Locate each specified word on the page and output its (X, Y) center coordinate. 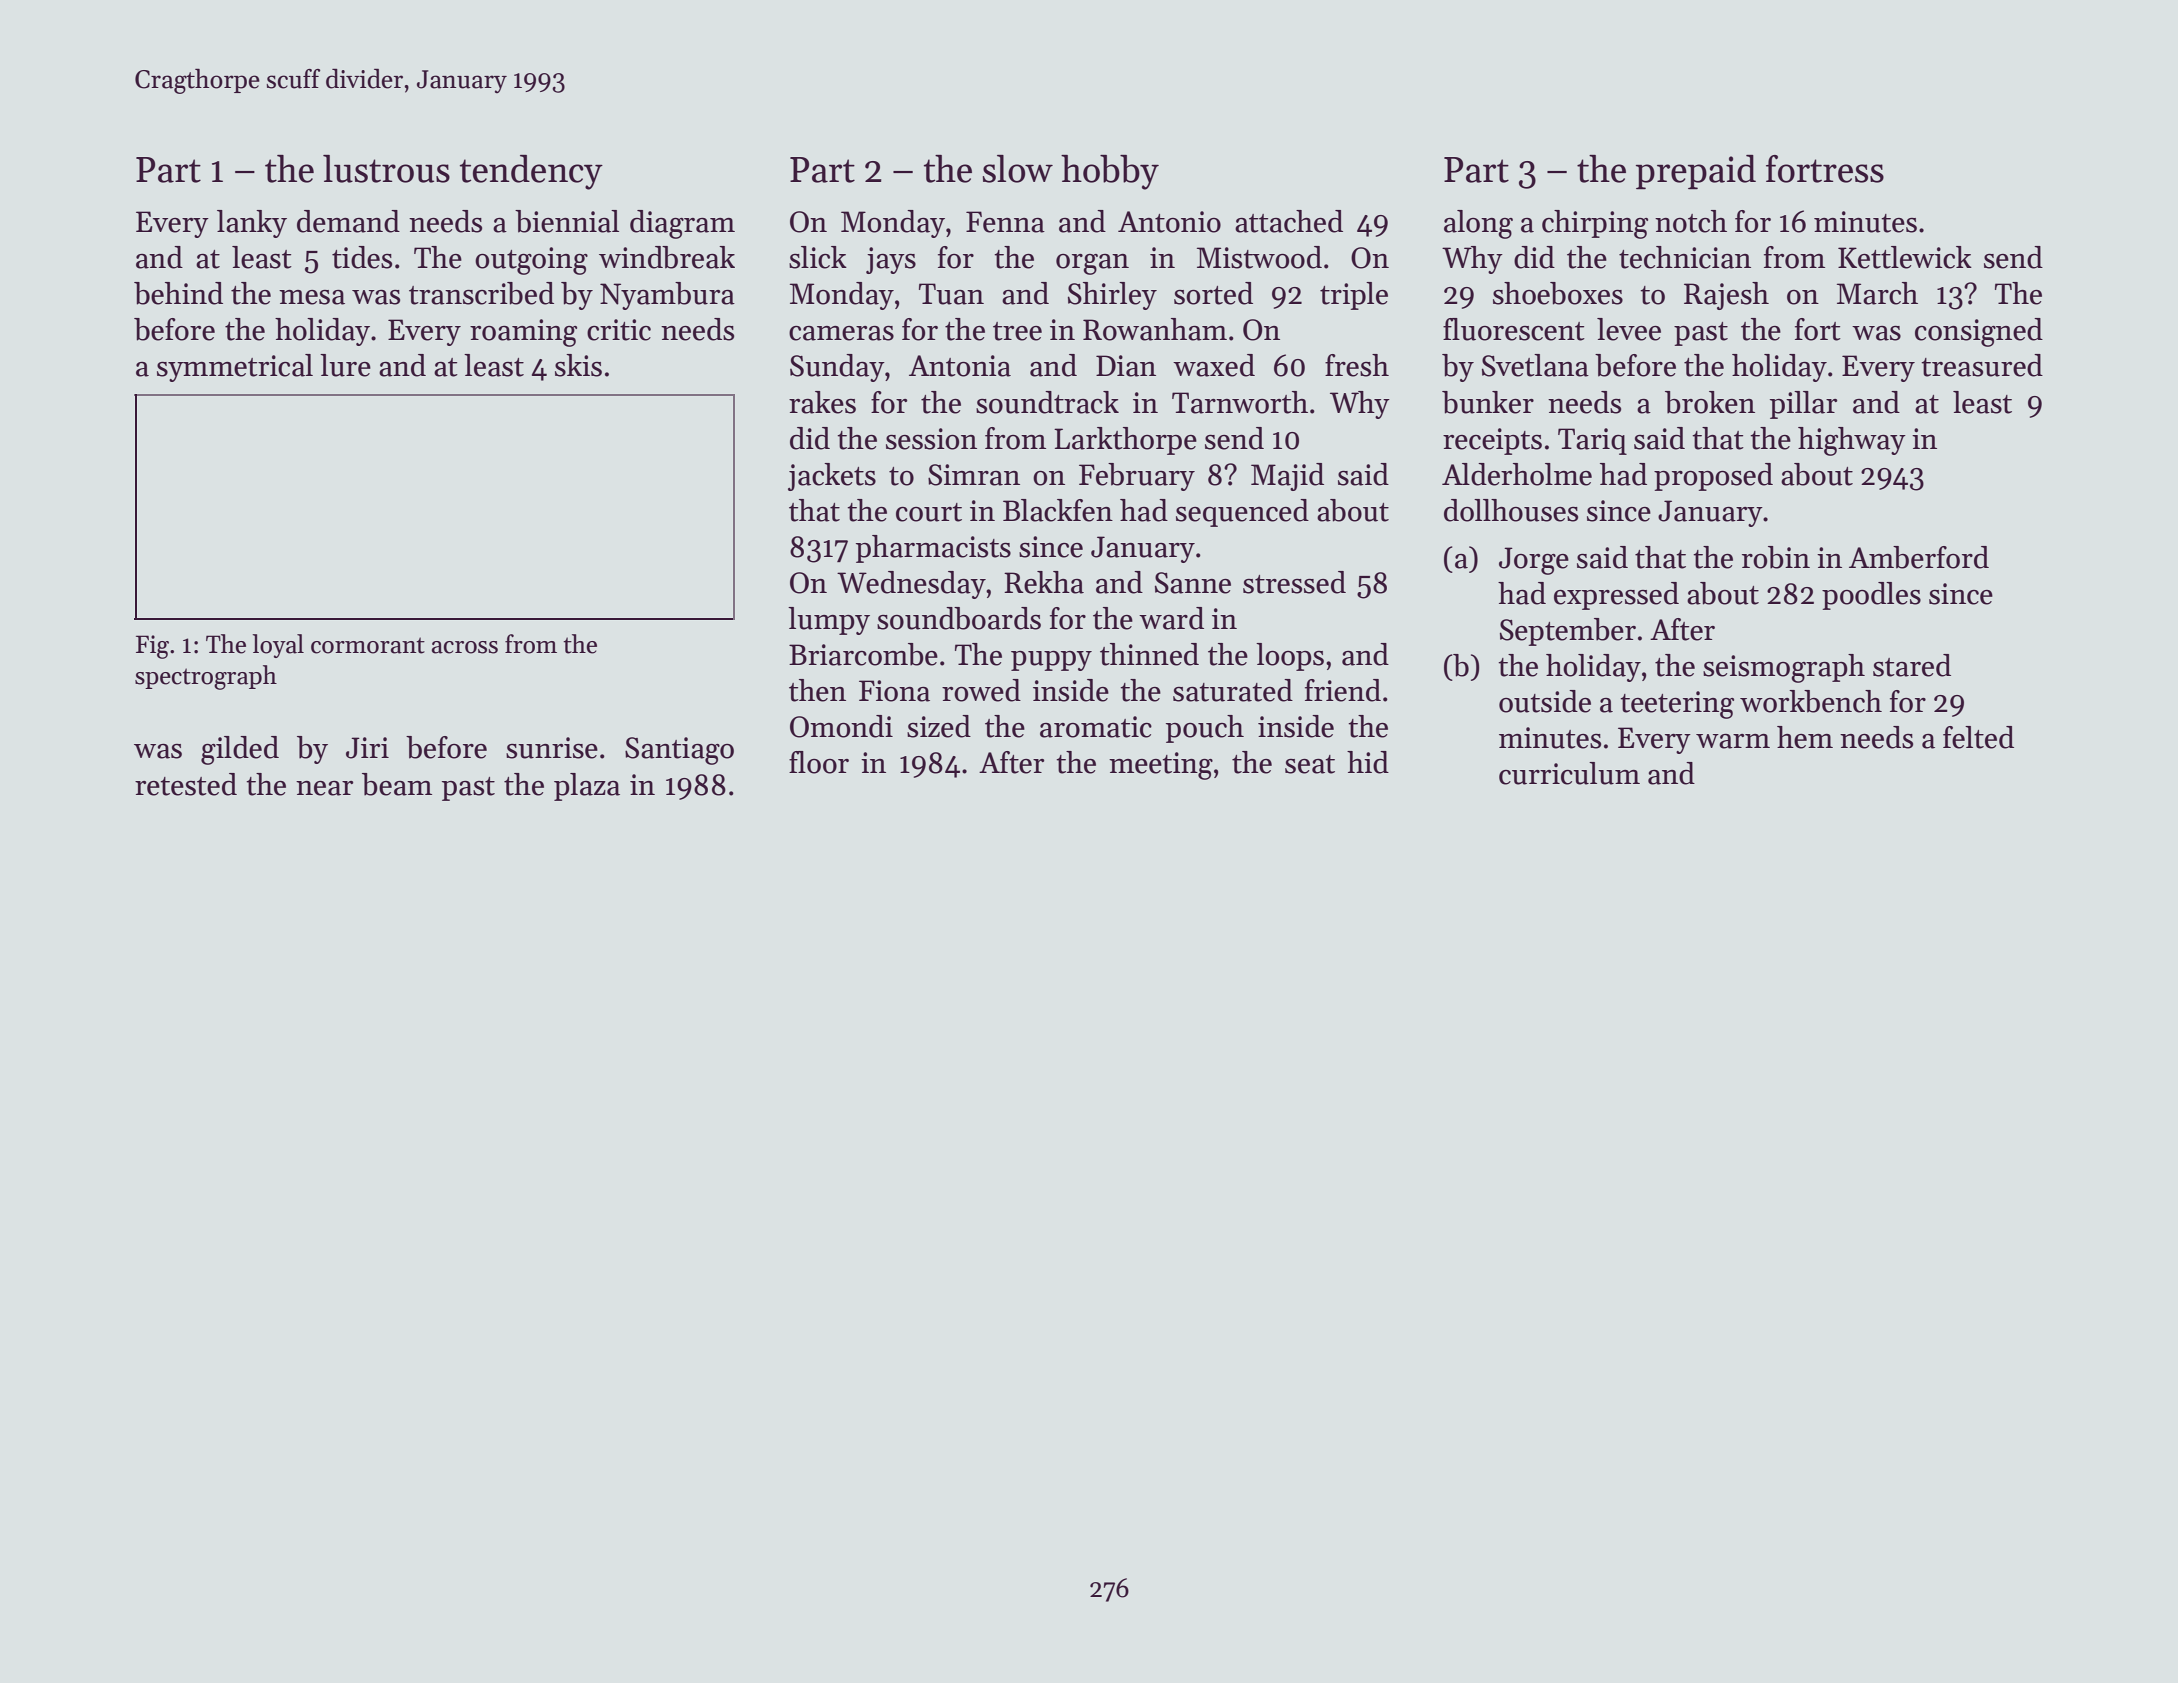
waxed (1214, 365)
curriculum (1569, 773)
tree (1017, 331)
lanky (252, 224)
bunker (1488, 402)
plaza (587, 787)
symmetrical (235, 368)
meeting (1161, 766)
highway (1852, 441)
